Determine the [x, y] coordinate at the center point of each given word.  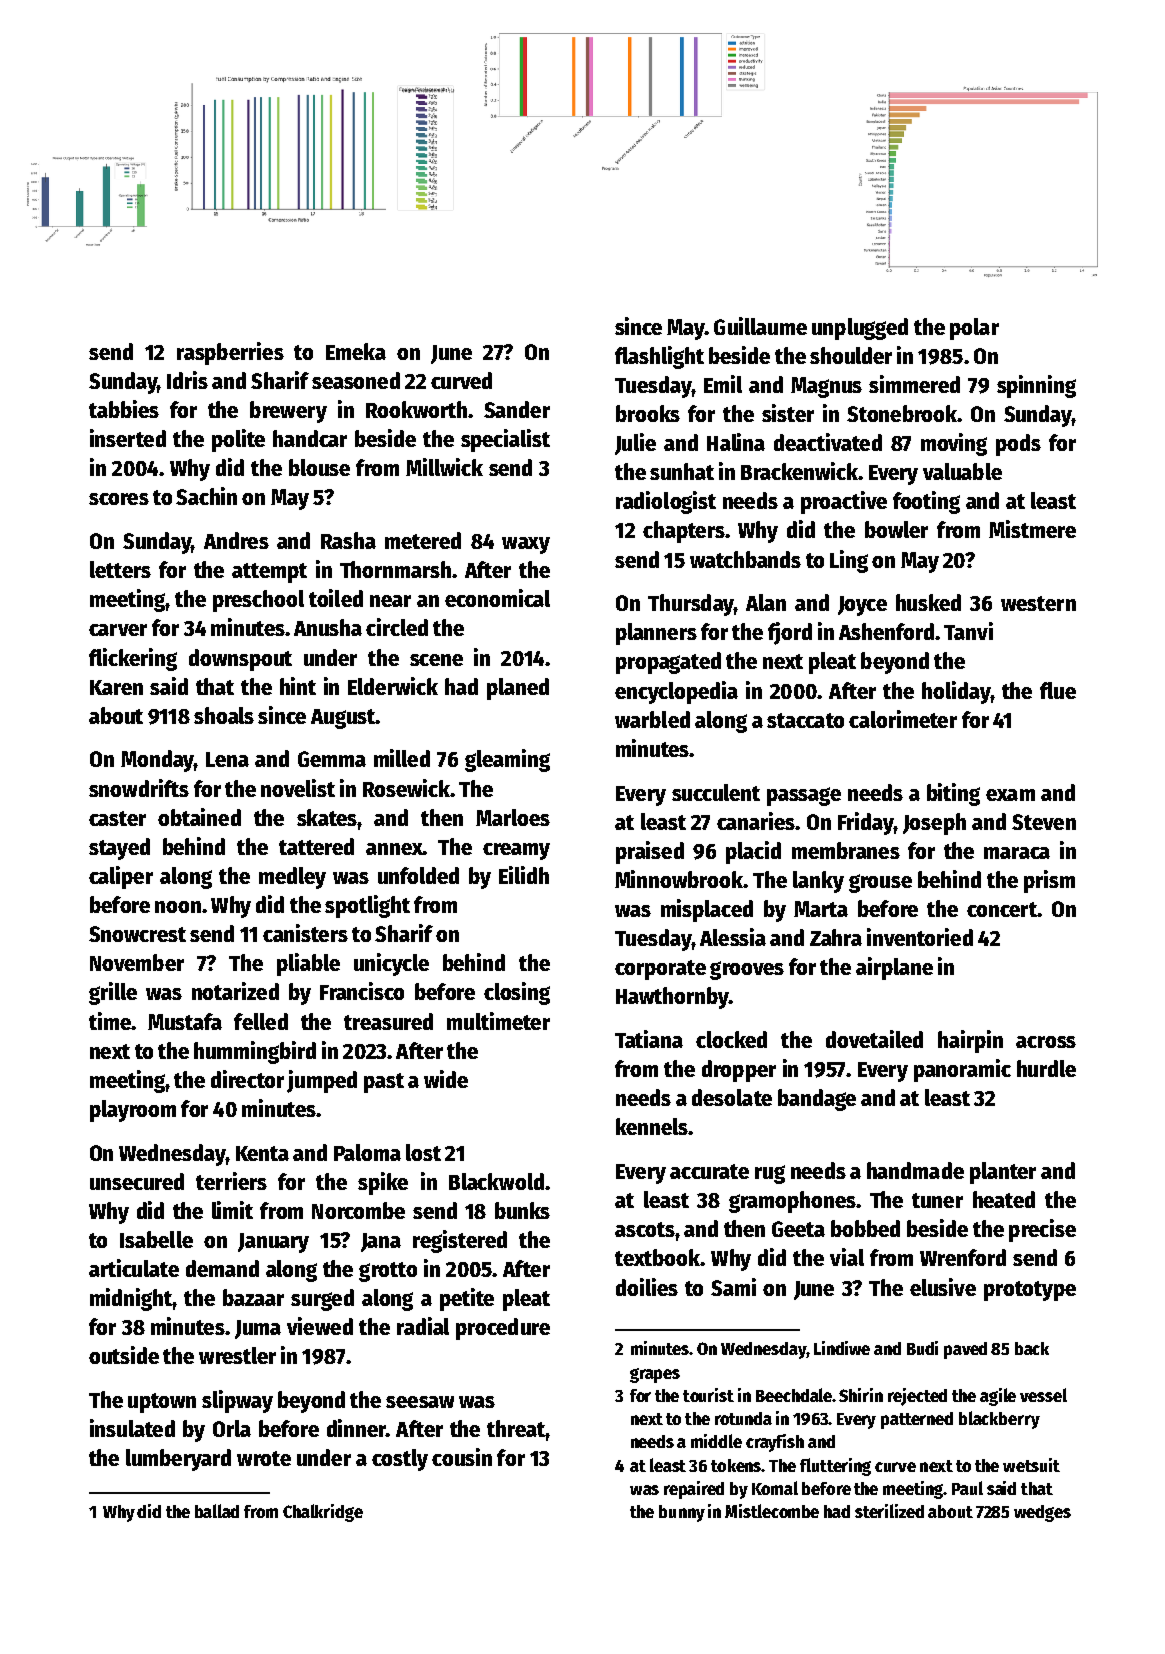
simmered [914, 384]
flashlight [659, 357]
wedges [1042, 1513]
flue [1058, 690]
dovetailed [874, 1039]
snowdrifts [139, 788]
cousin [462, 1457]
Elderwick [393, 686]
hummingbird [255, 1052]
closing [517, 993]
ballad [217, 1511]
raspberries [230, 353]
